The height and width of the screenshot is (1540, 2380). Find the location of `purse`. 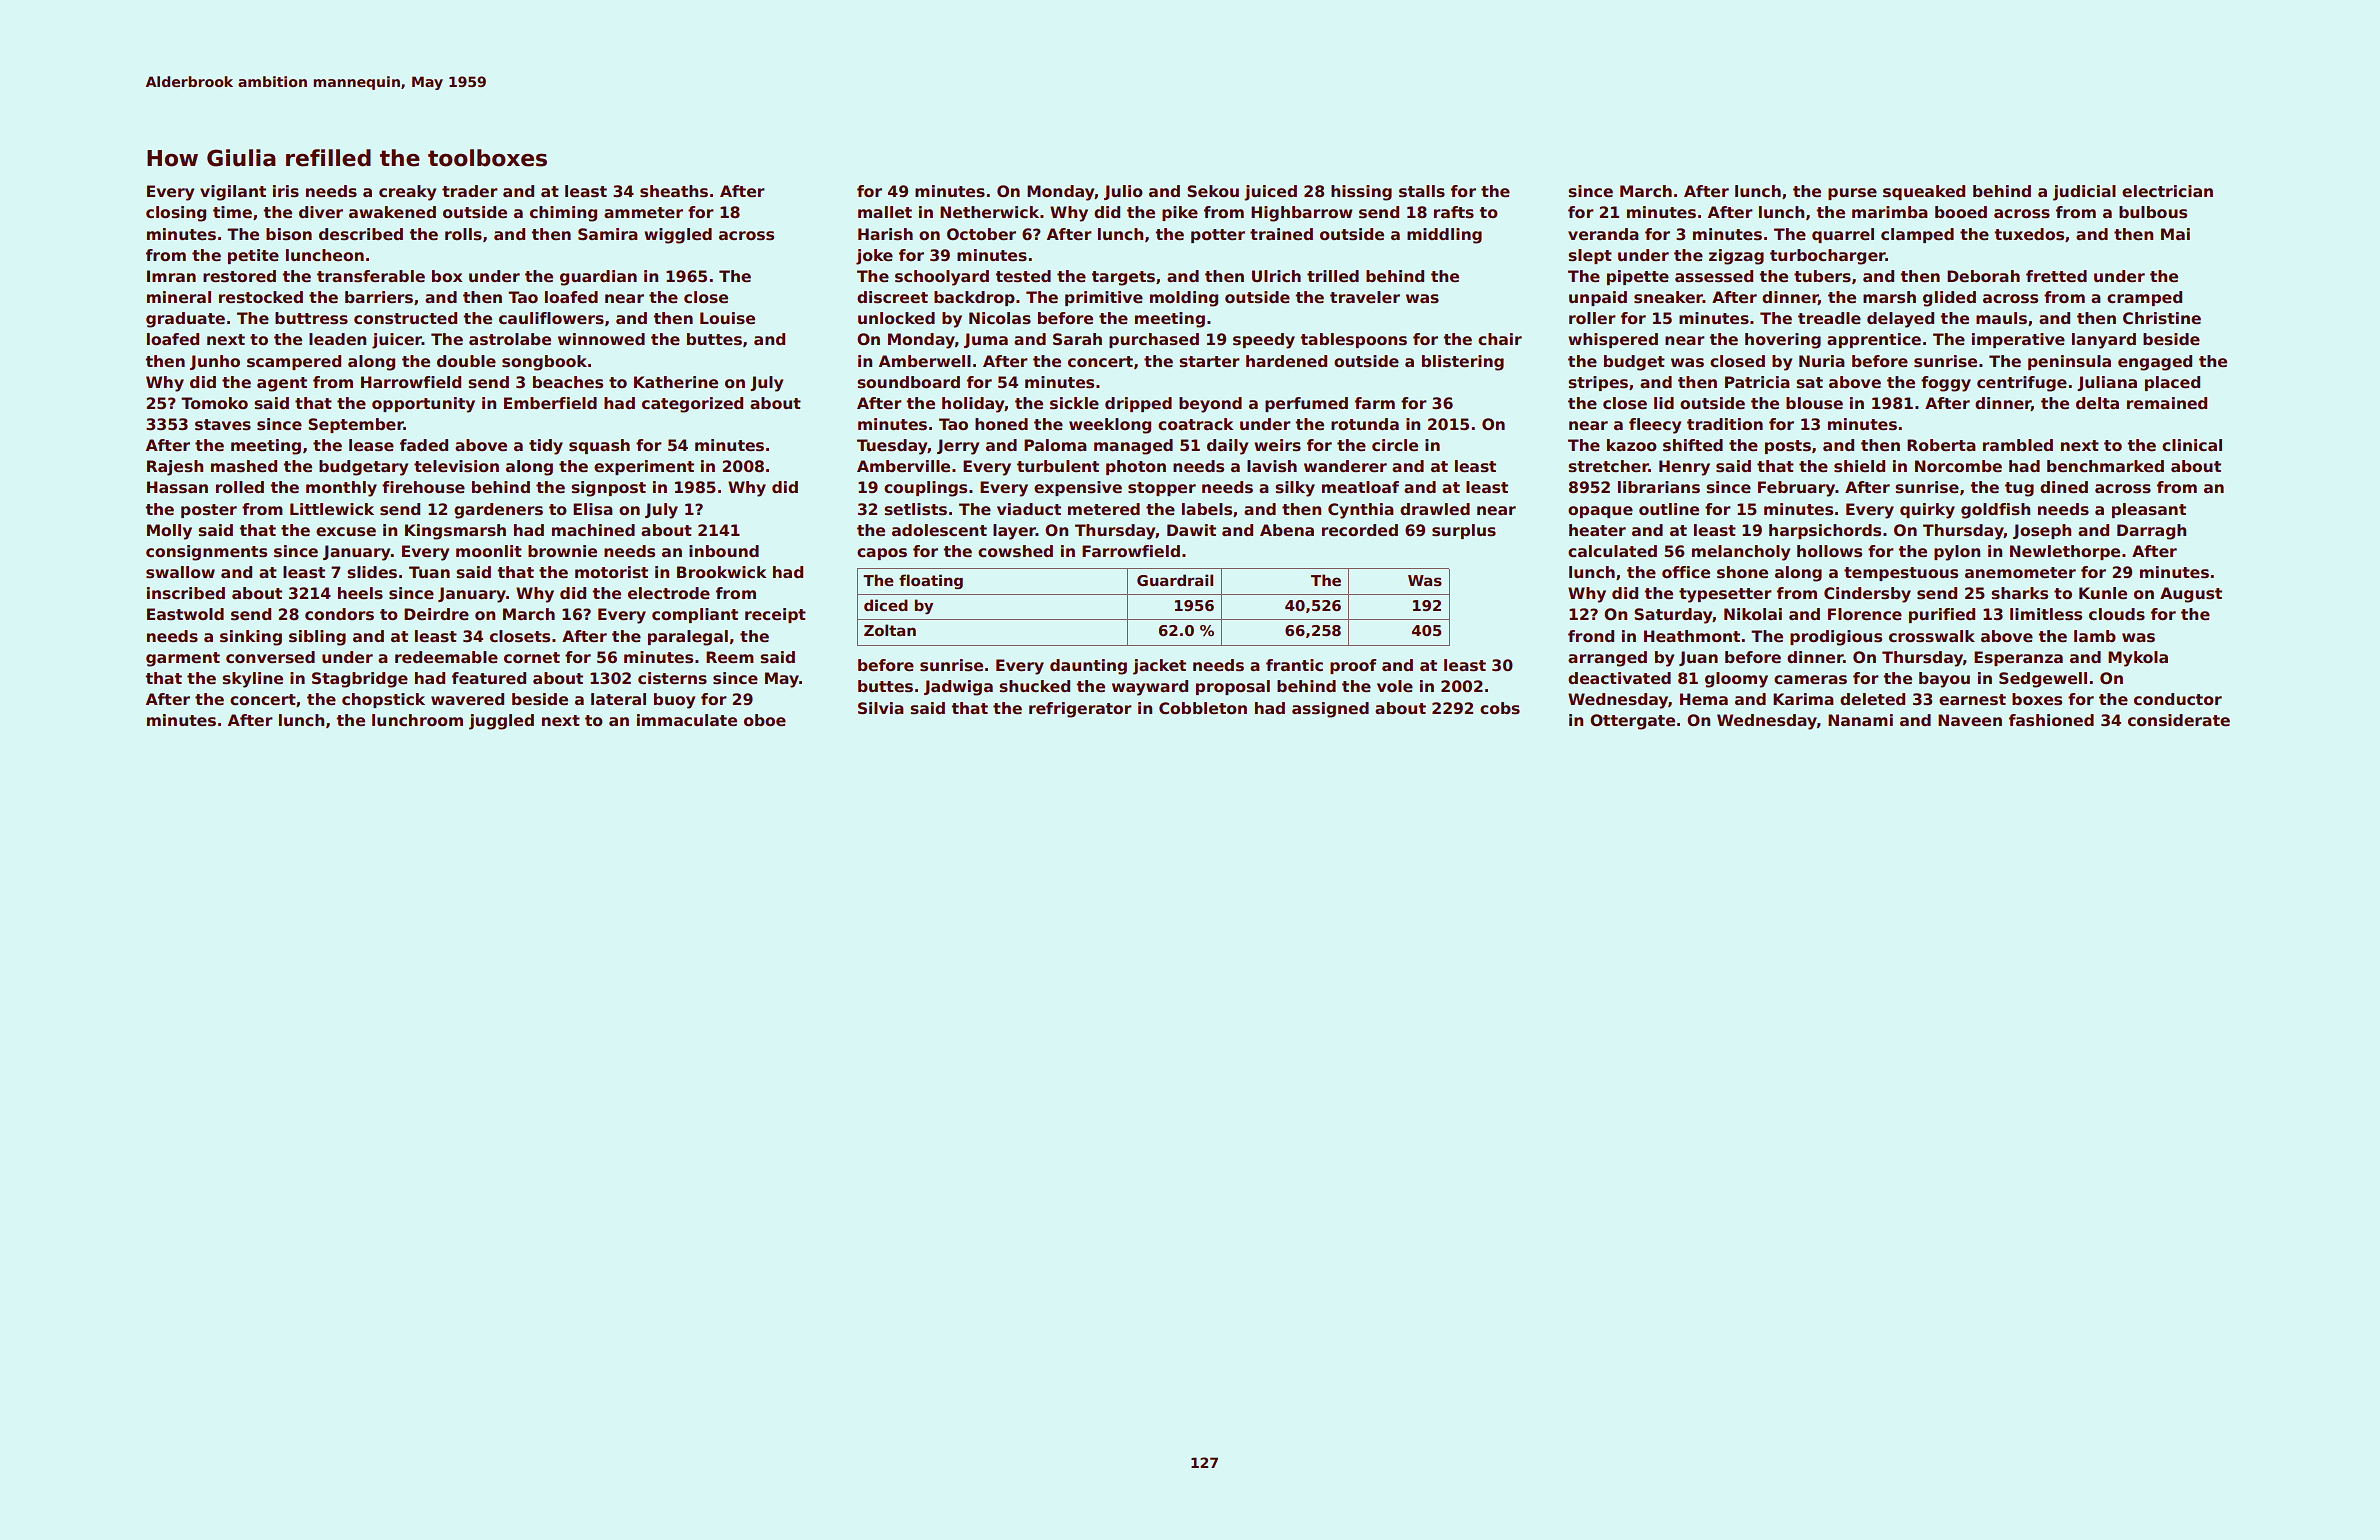

purse is located at coordinates (1852, 194).
